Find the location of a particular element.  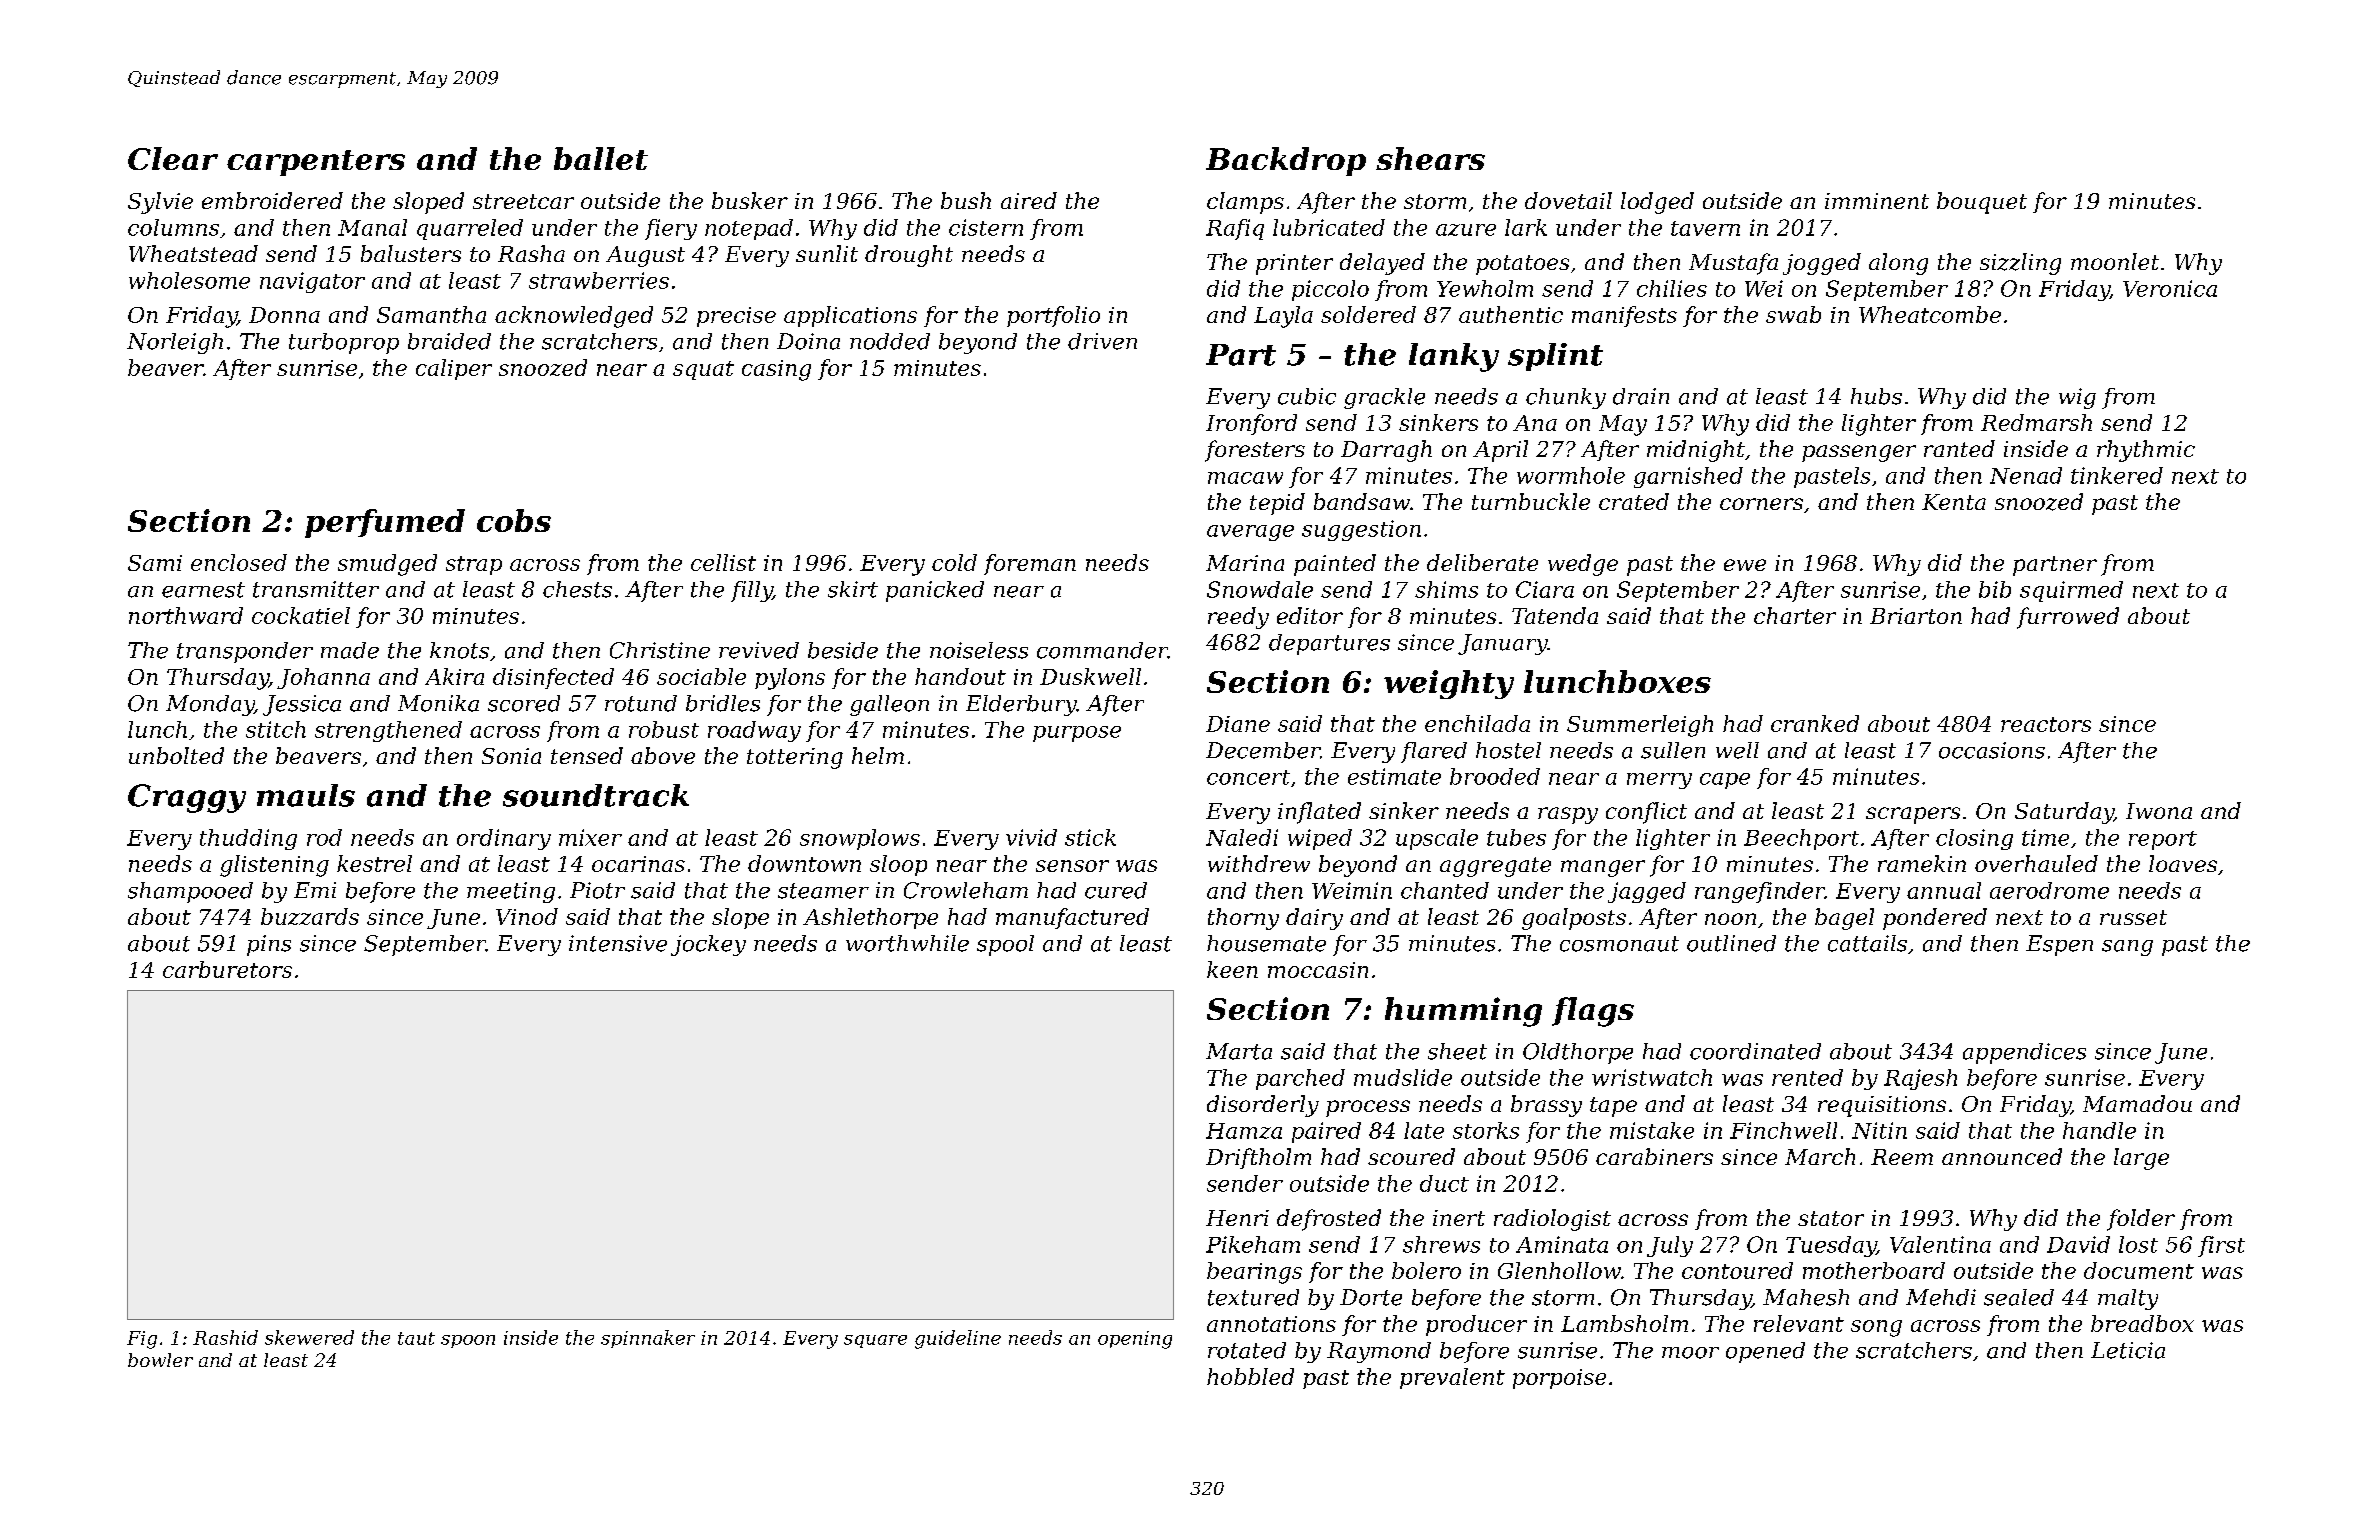

spinnaker is located at coordinates (648, 1339).
